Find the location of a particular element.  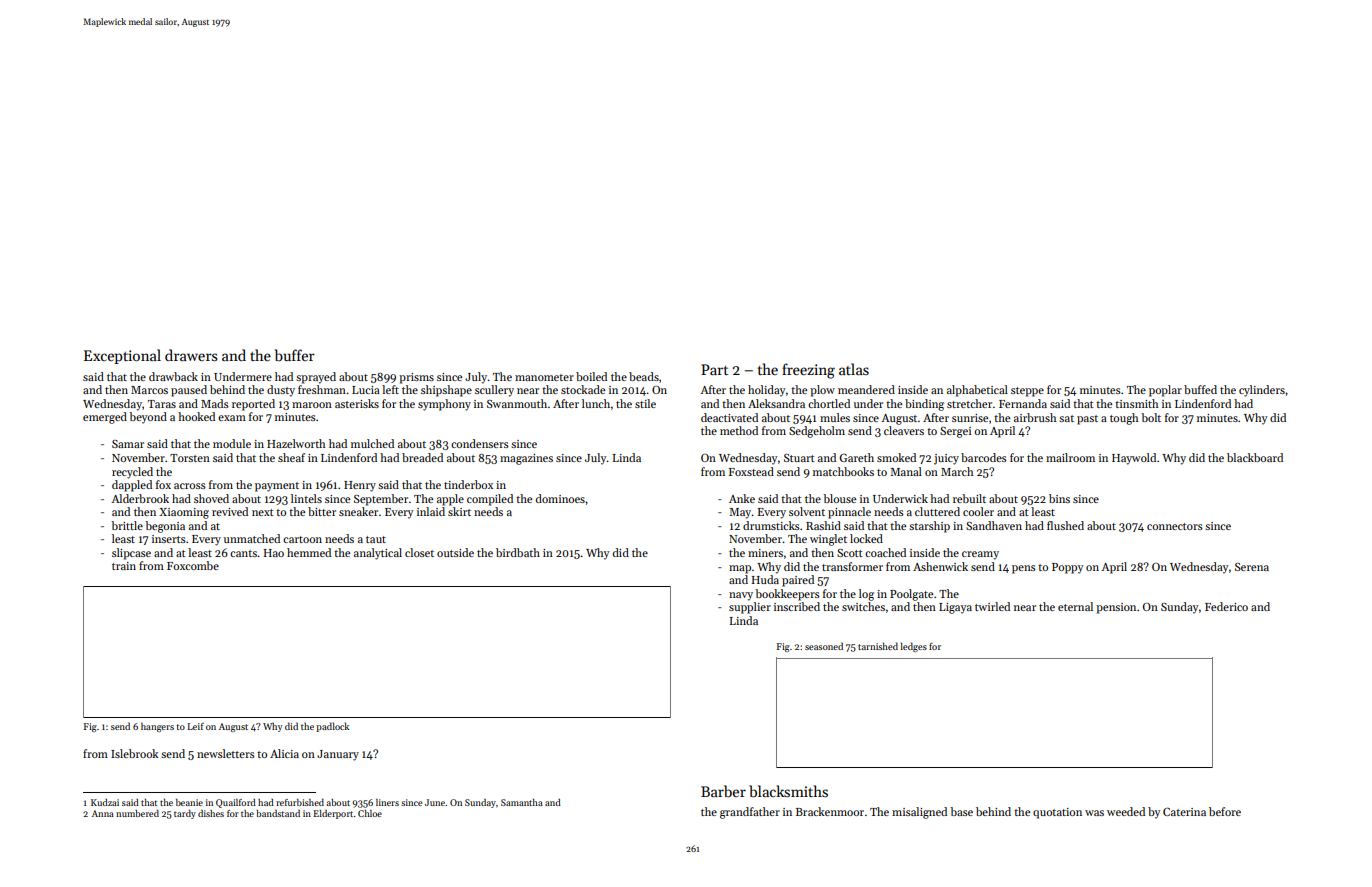

sheaf is located at coordinates (291, 457).
